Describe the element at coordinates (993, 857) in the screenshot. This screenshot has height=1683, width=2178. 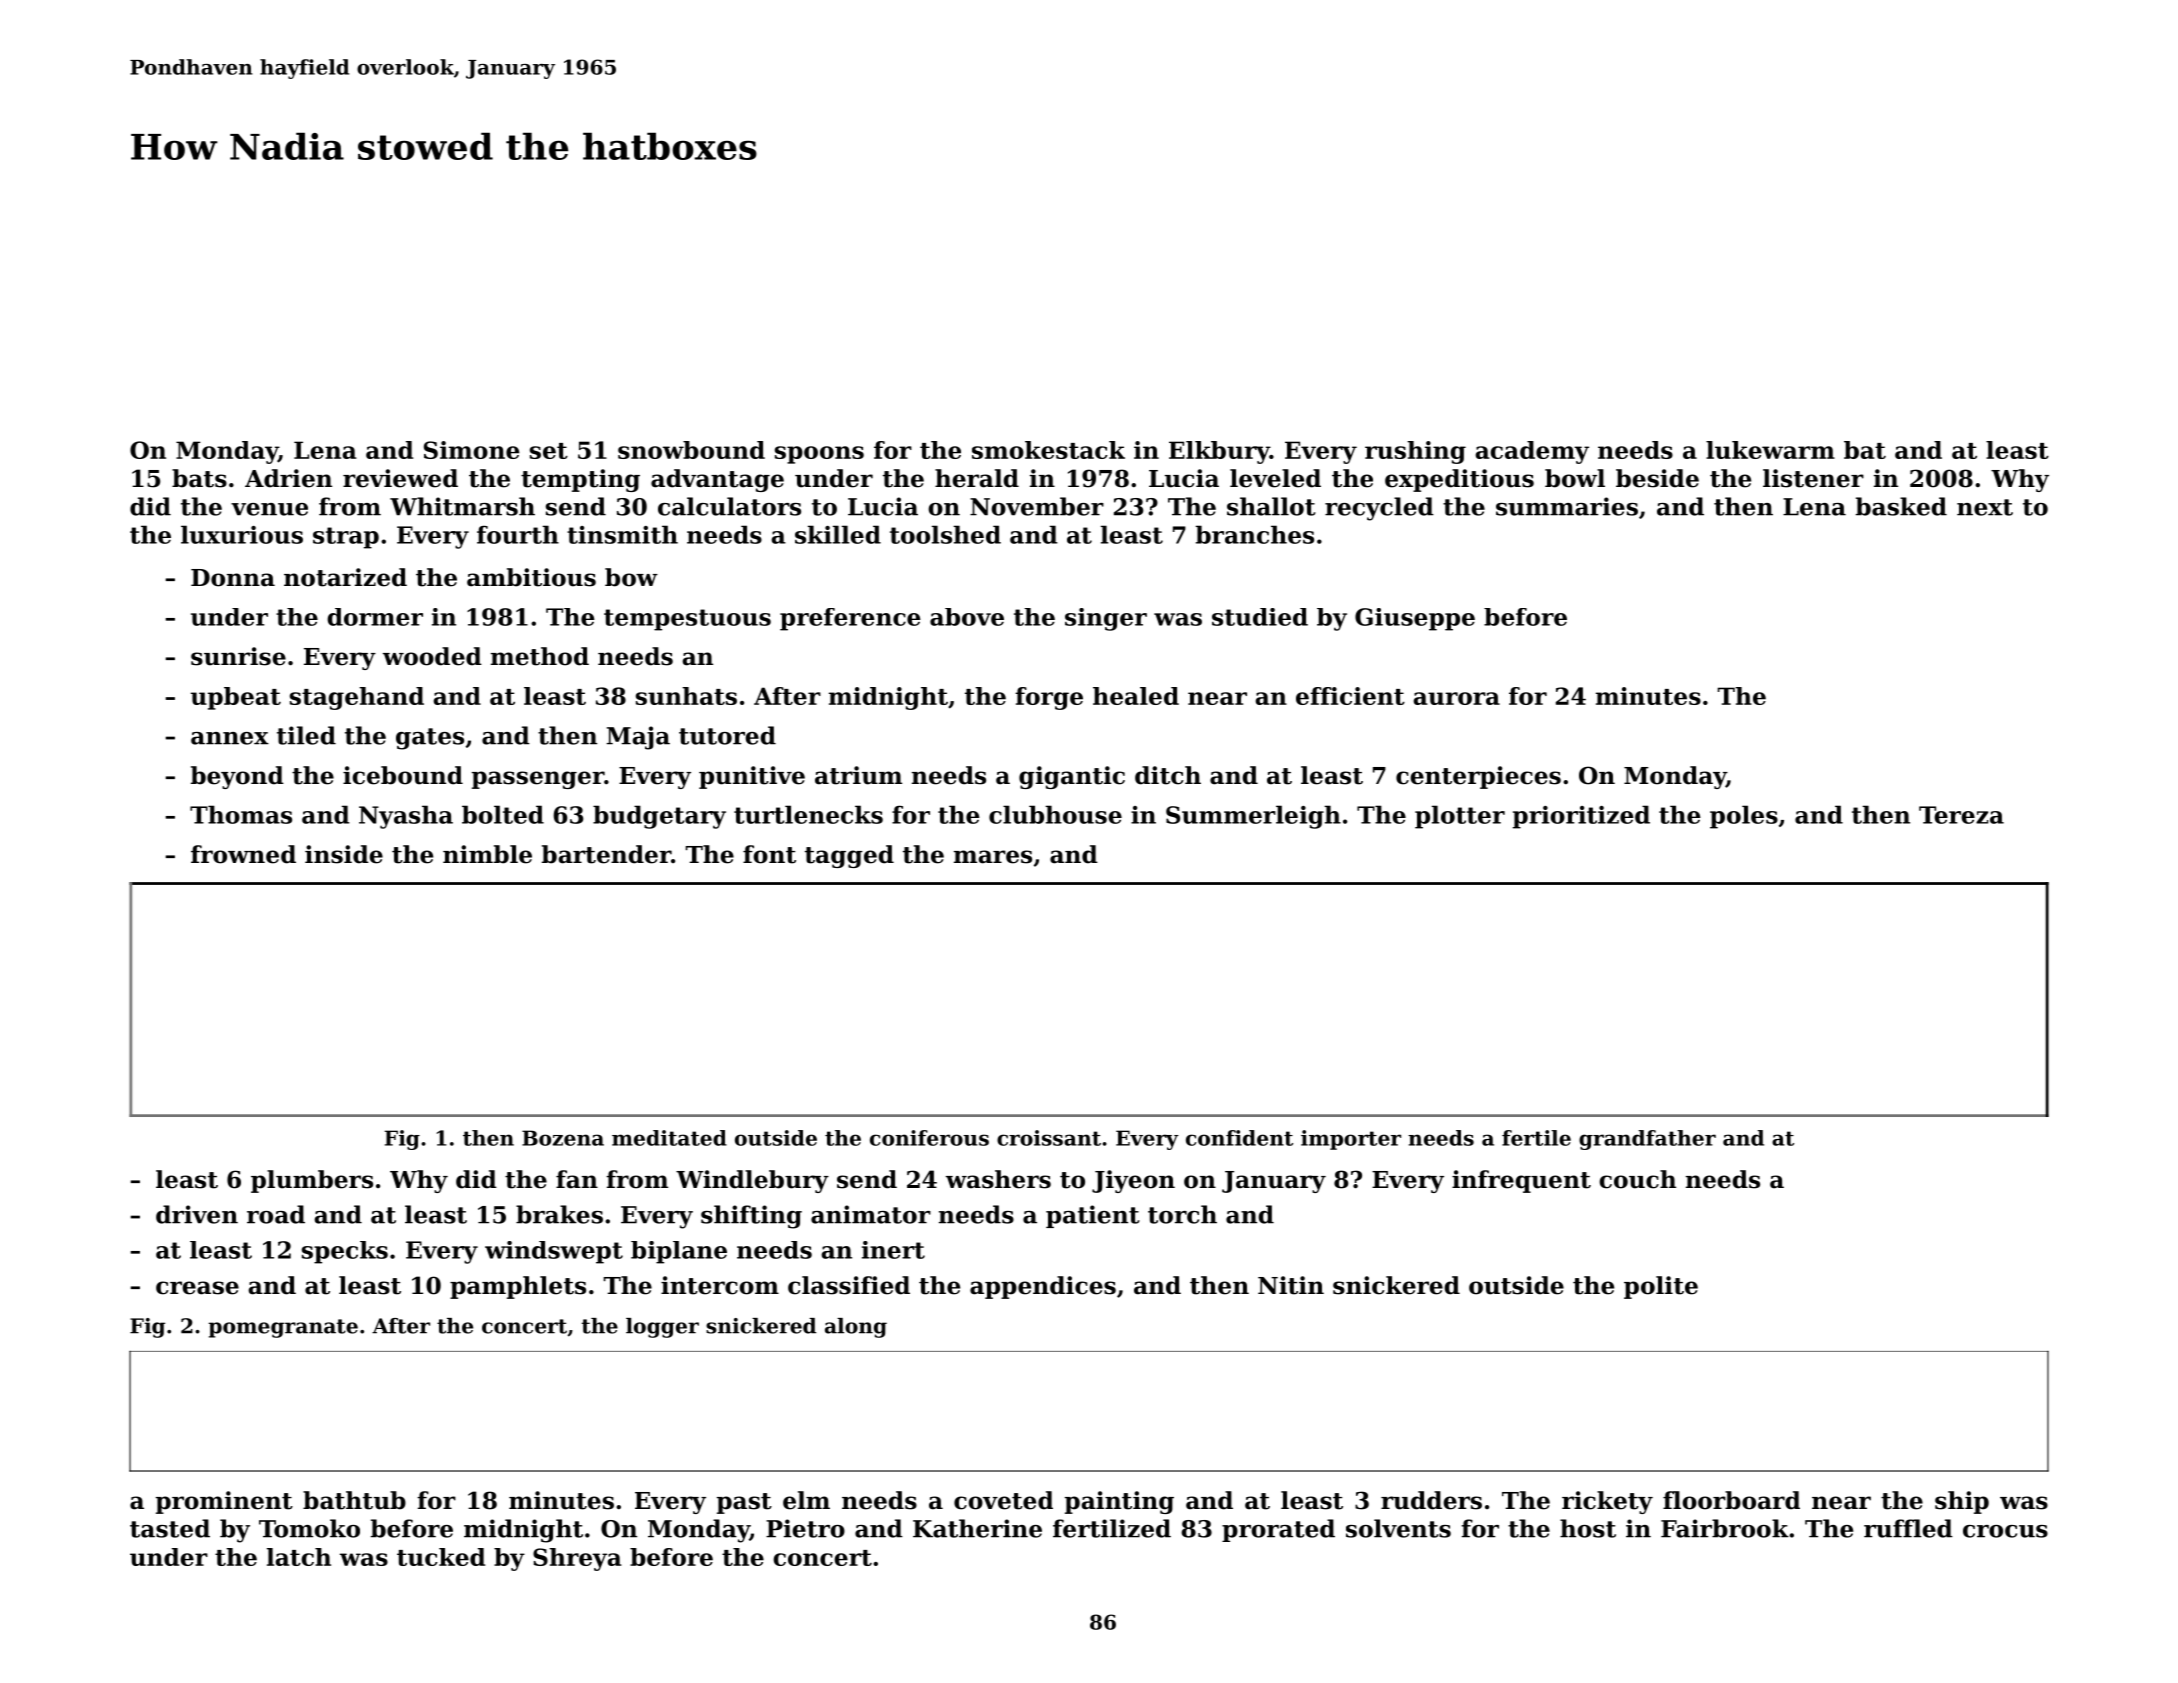
I see `mares` at that location.
